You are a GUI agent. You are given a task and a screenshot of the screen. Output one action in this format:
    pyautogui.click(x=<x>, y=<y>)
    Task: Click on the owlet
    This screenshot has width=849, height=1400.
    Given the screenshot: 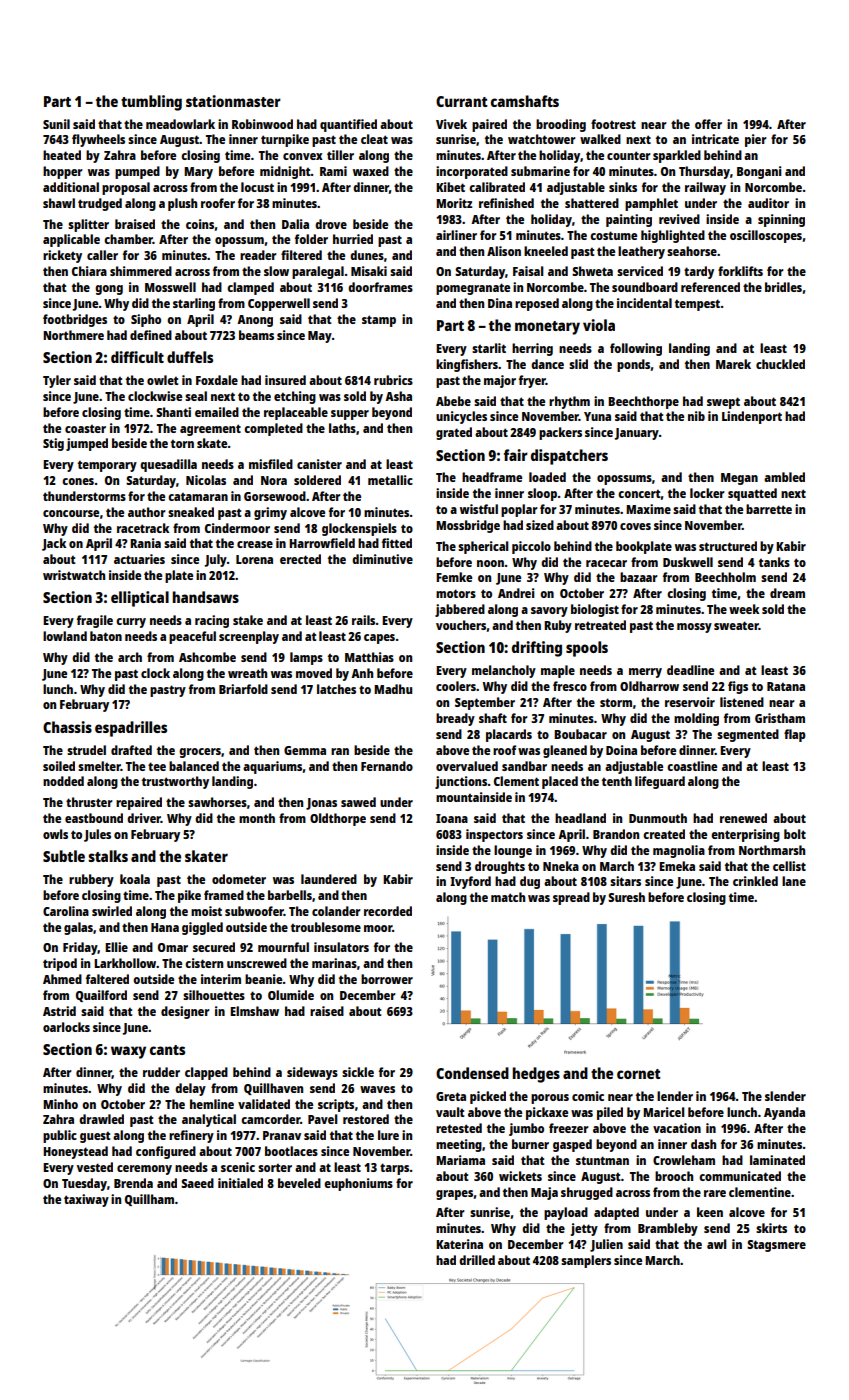 What is the action you would take?
    pyautogui.click(x=162, y=380)
